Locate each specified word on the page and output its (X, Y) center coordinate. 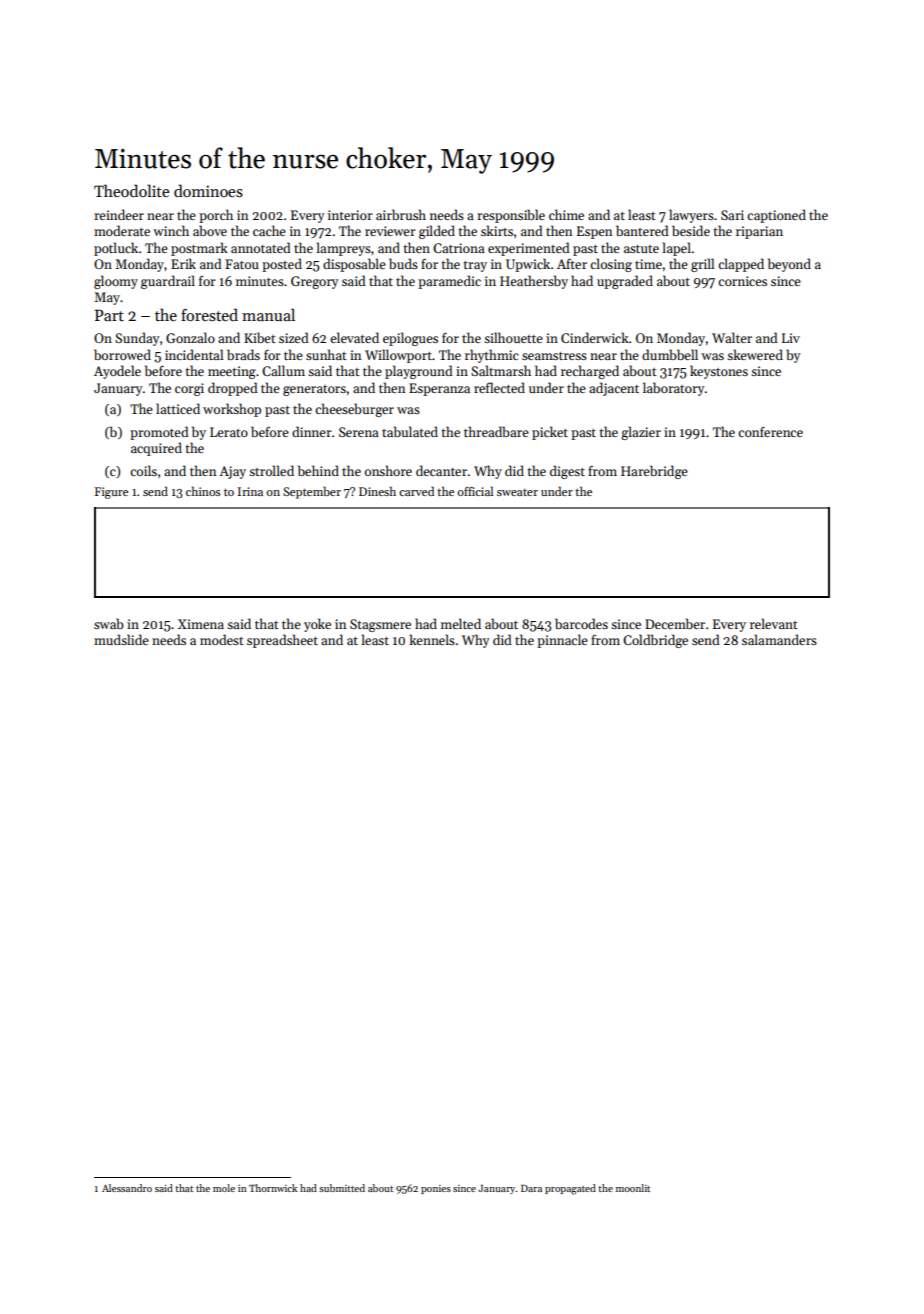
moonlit (633, 1188)
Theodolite (132, 190)
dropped (233, 389)
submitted (342, 1188)
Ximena (201, 624)
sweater (517, 492)
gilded (437, 232)
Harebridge (654, 472)
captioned (776, 216)
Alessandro (127, 1188)
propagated (570, 1189)
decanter (441, 470)
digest (567, 472)
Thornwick (273, 1188)
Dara (531, 1188)
